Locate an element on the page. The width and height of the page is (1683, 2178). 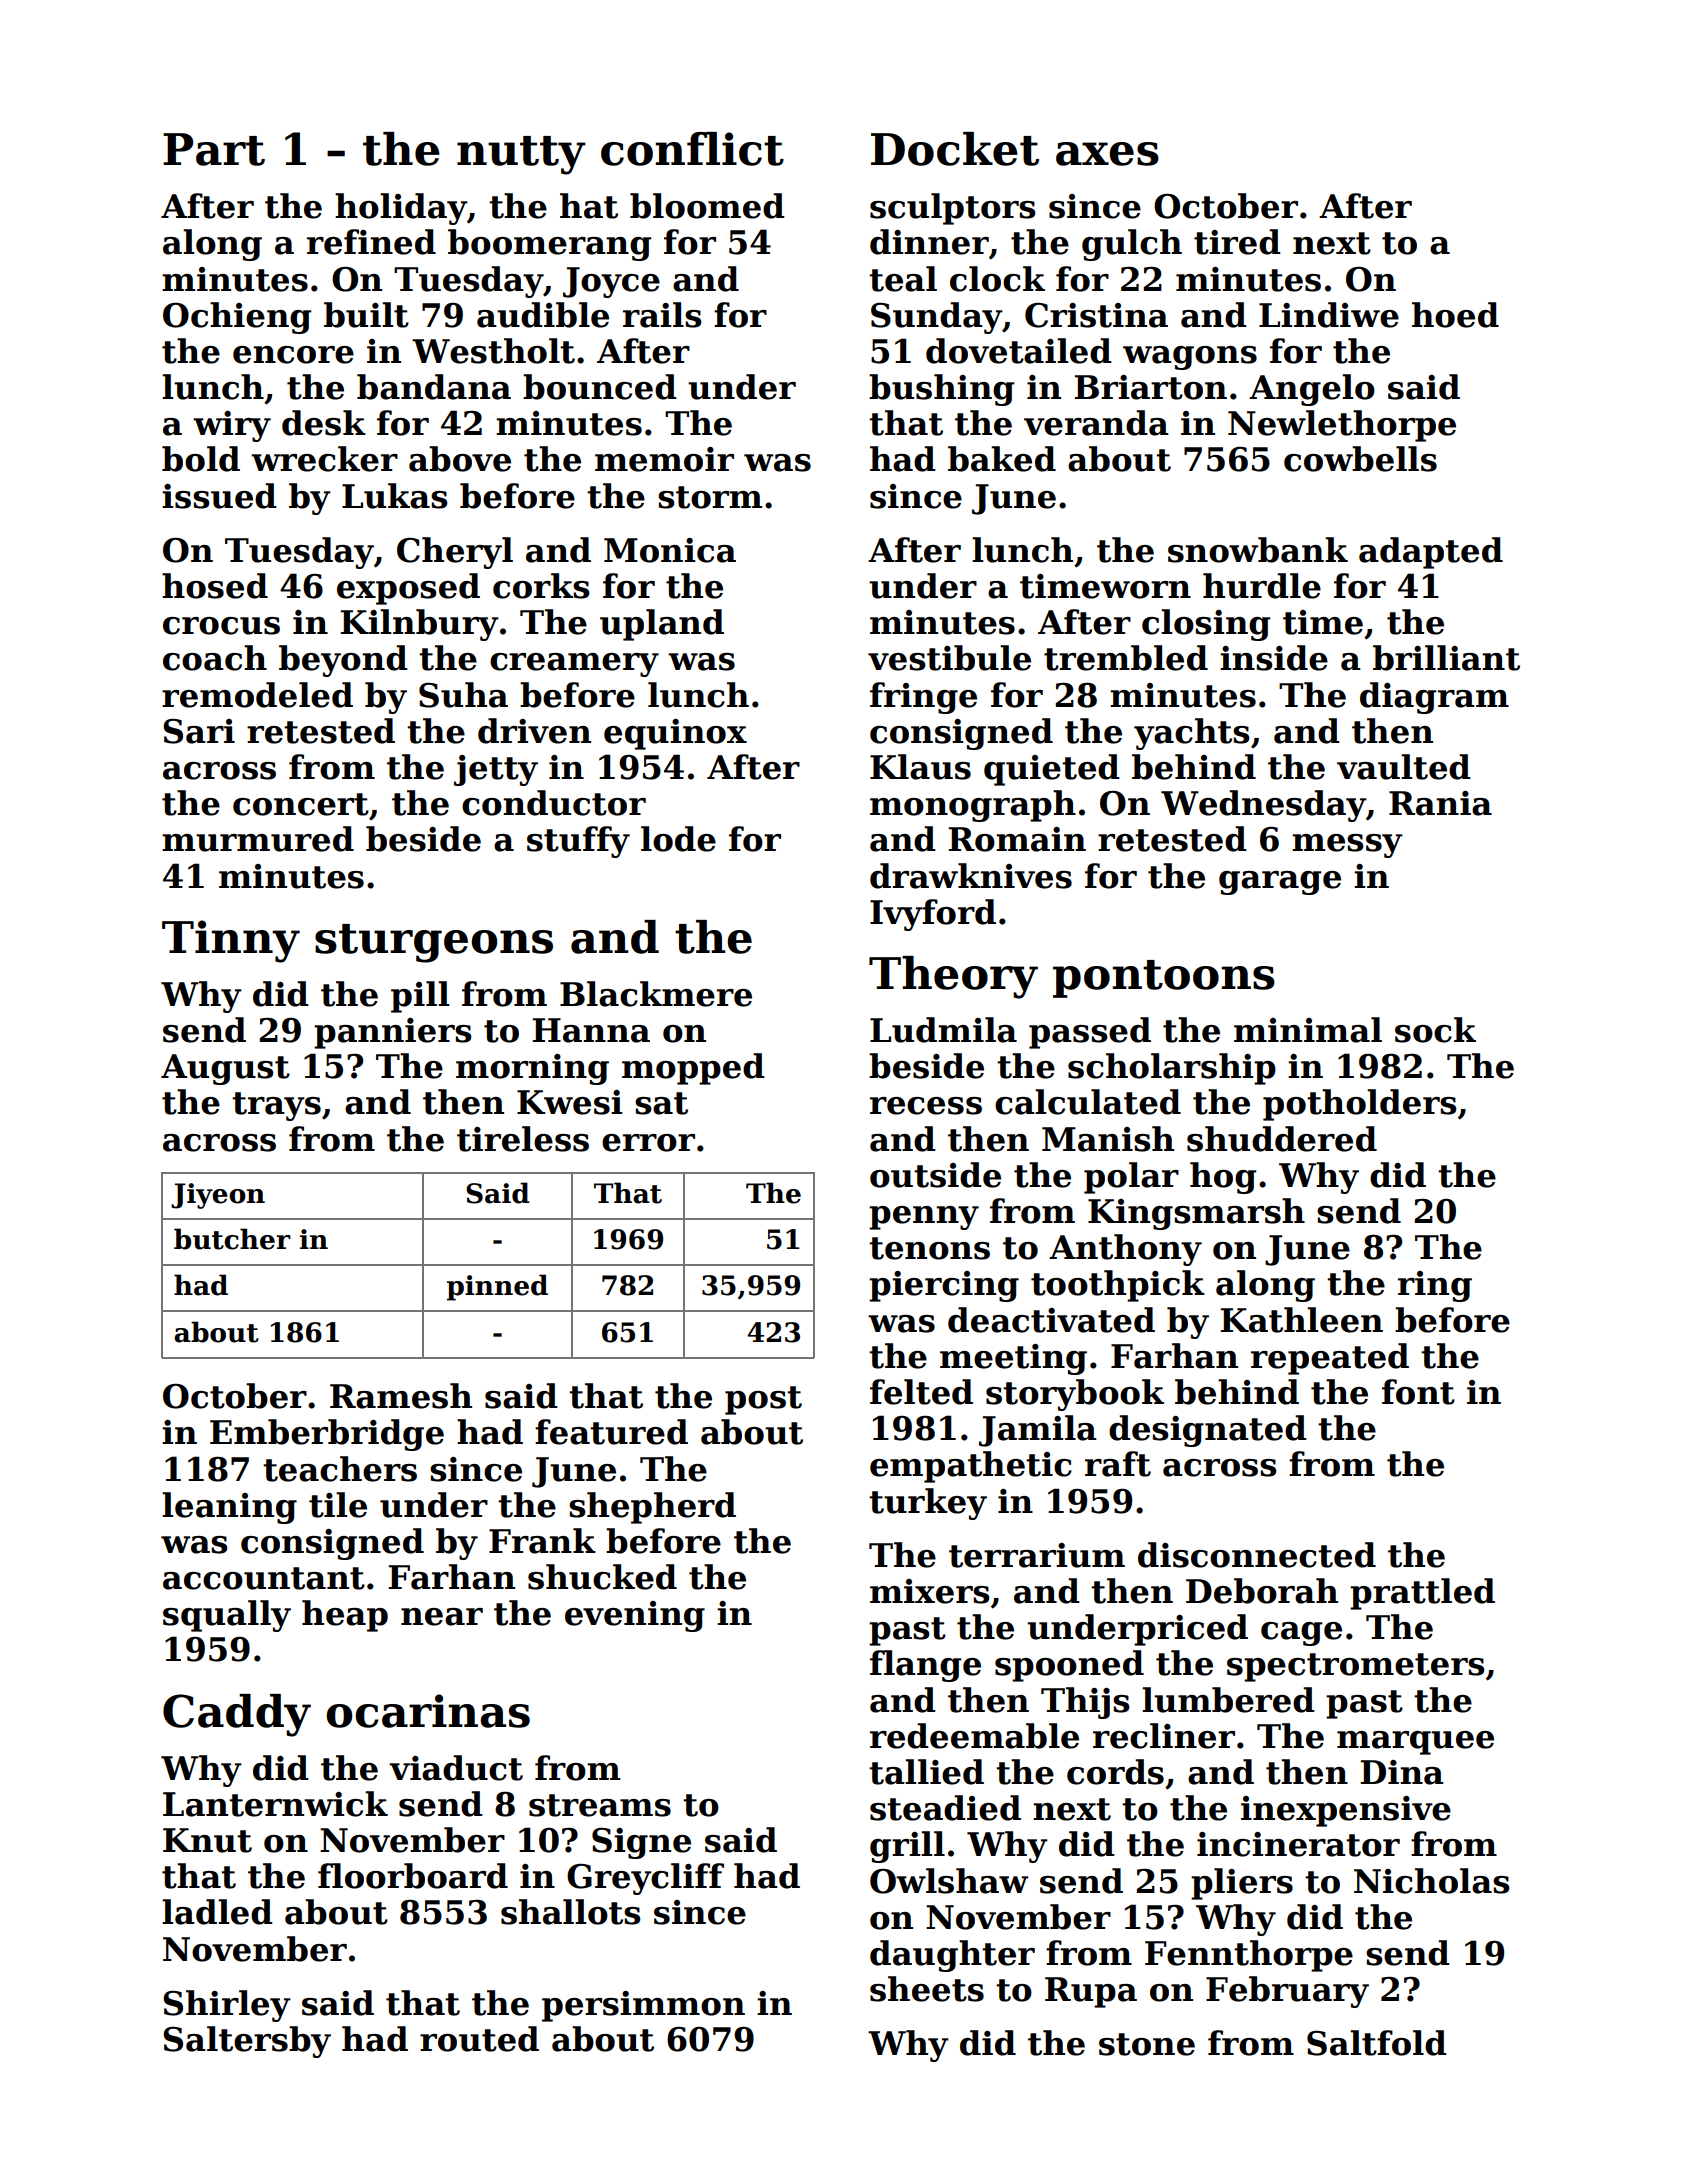
pinned is located at coordinates (497, 1287).
